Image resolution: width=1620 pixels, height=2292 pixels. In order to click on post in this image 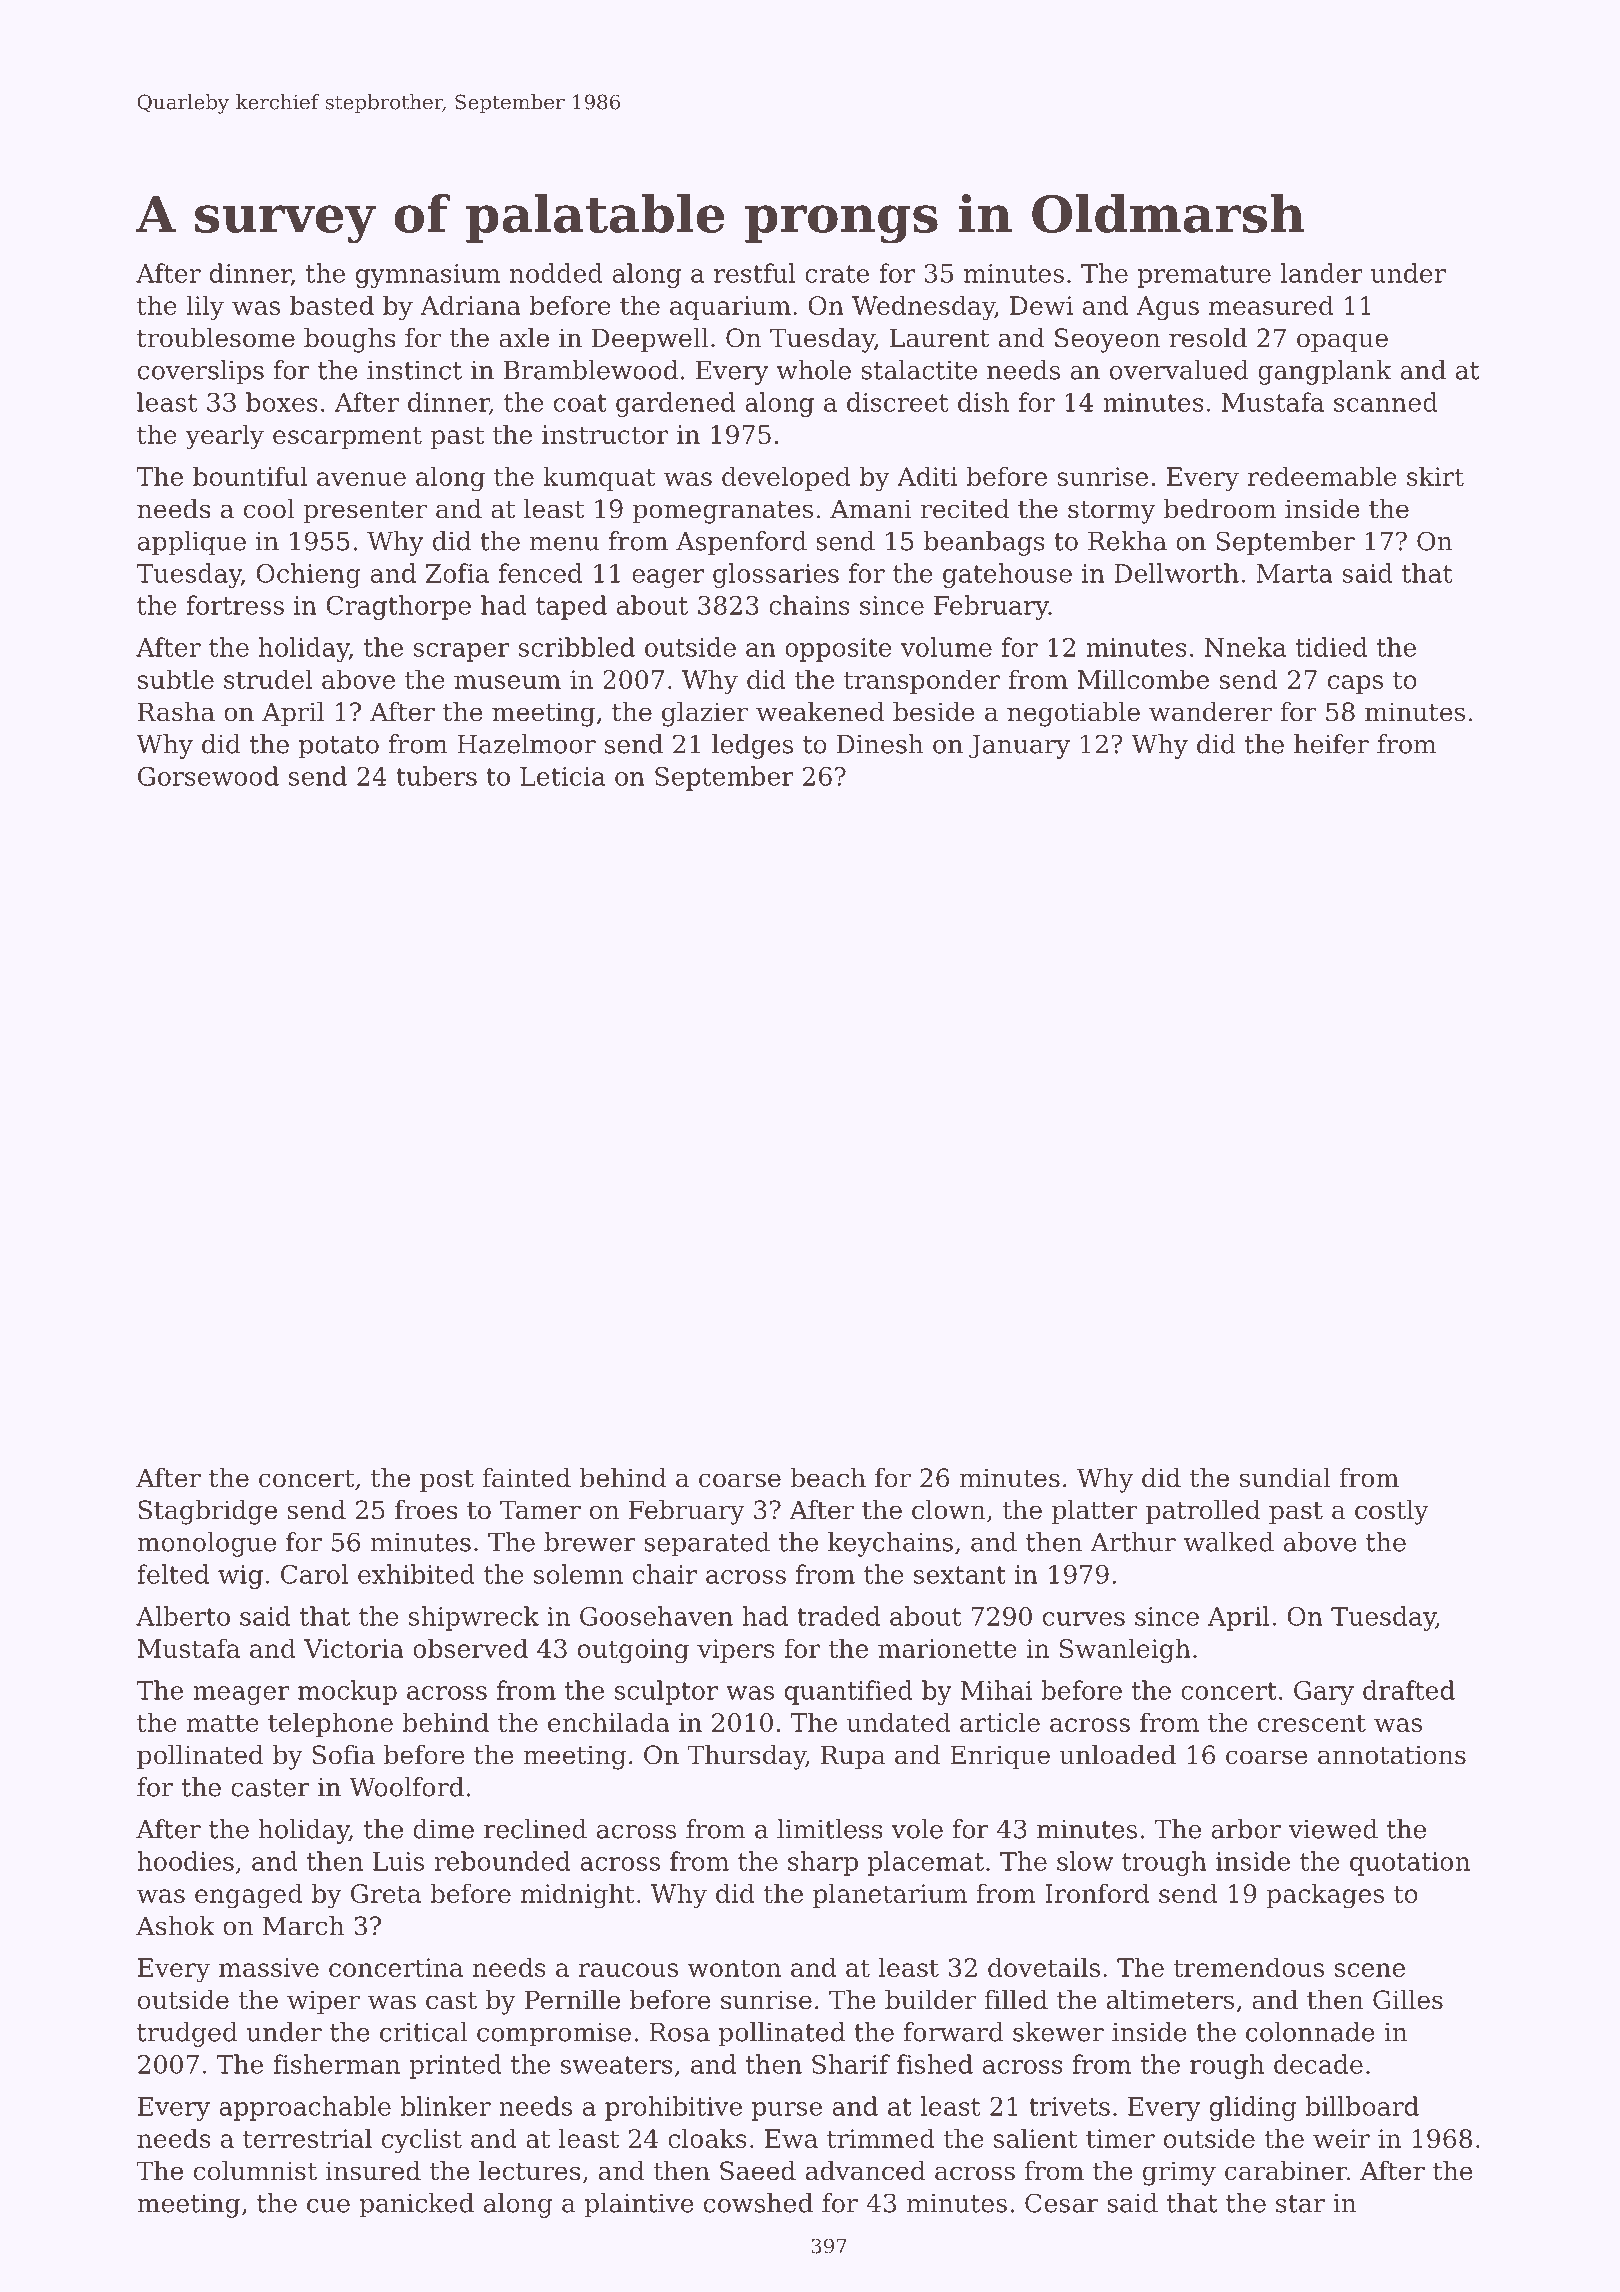, I will do `click(447, 1481)`.
